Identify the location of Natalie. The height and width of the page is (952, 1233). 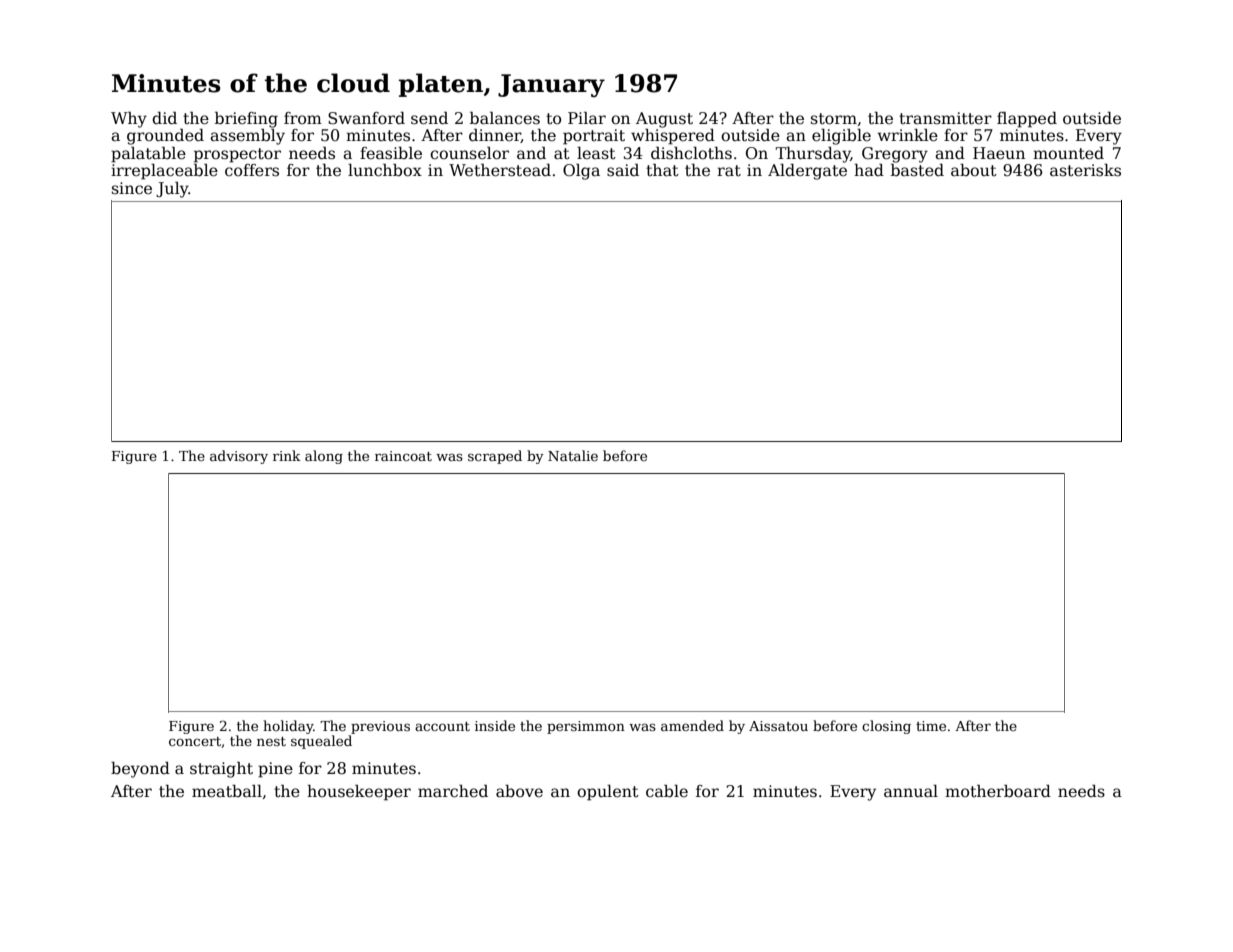
(573, 455).
